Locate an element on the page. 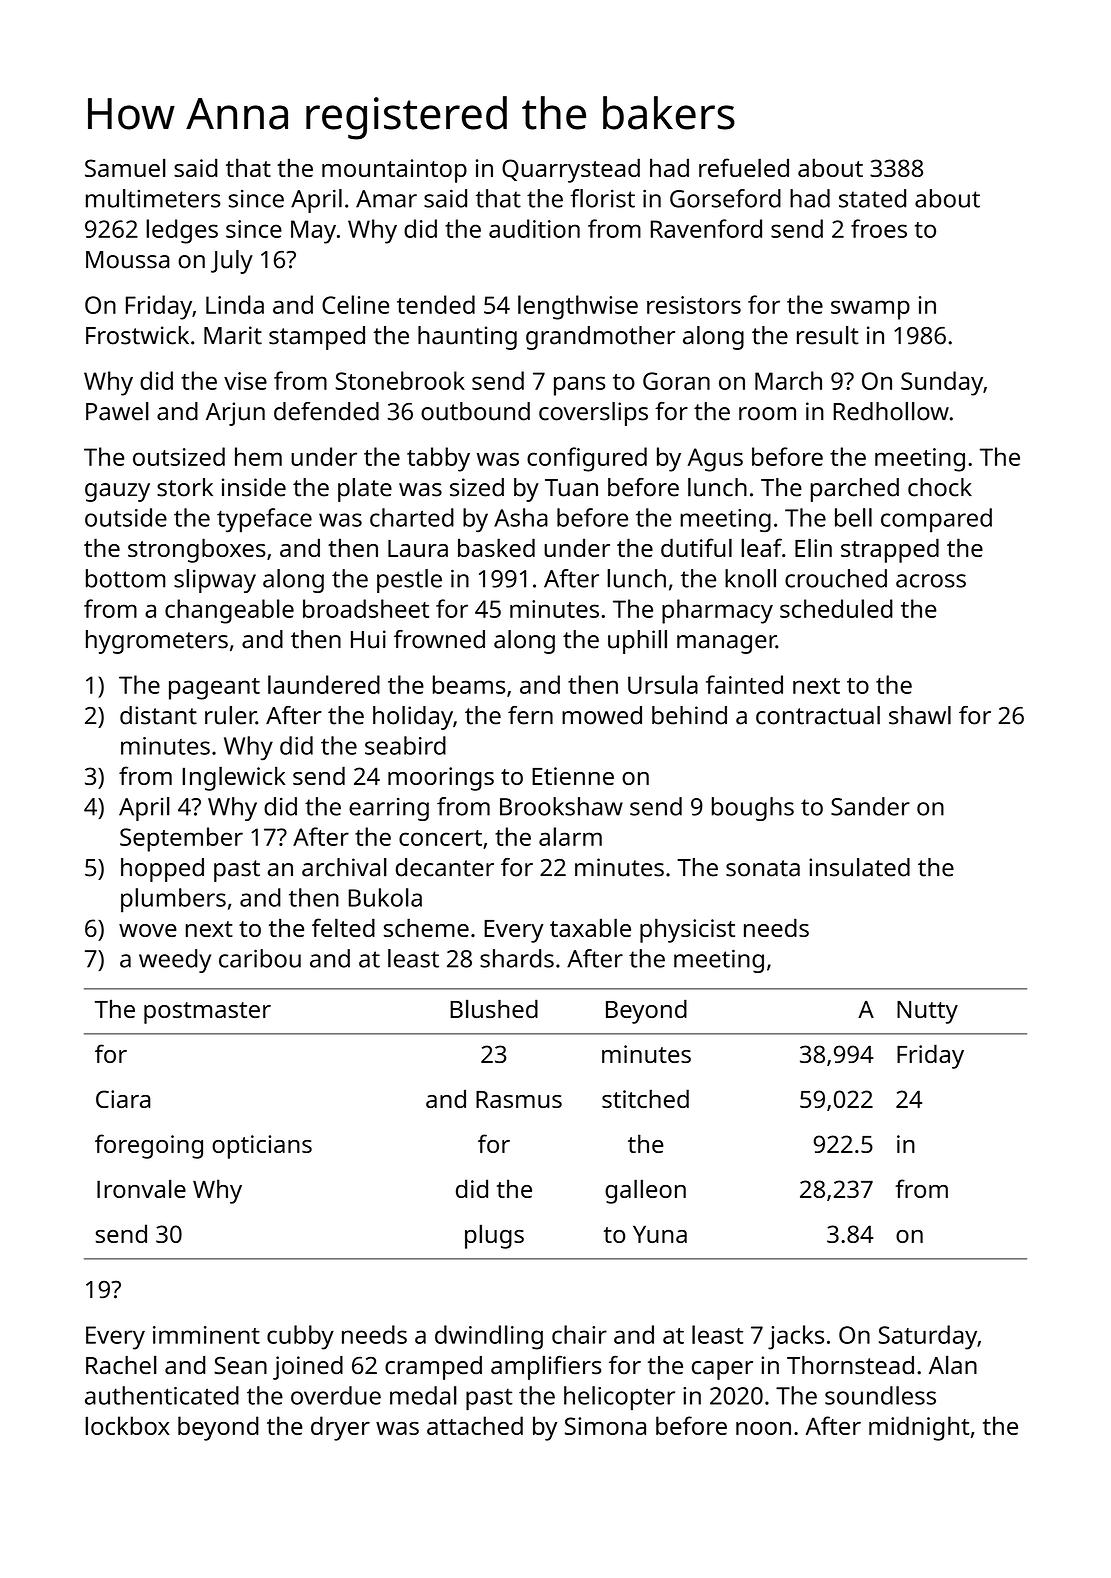  pharmacy is located at coordinates (717, 611).
